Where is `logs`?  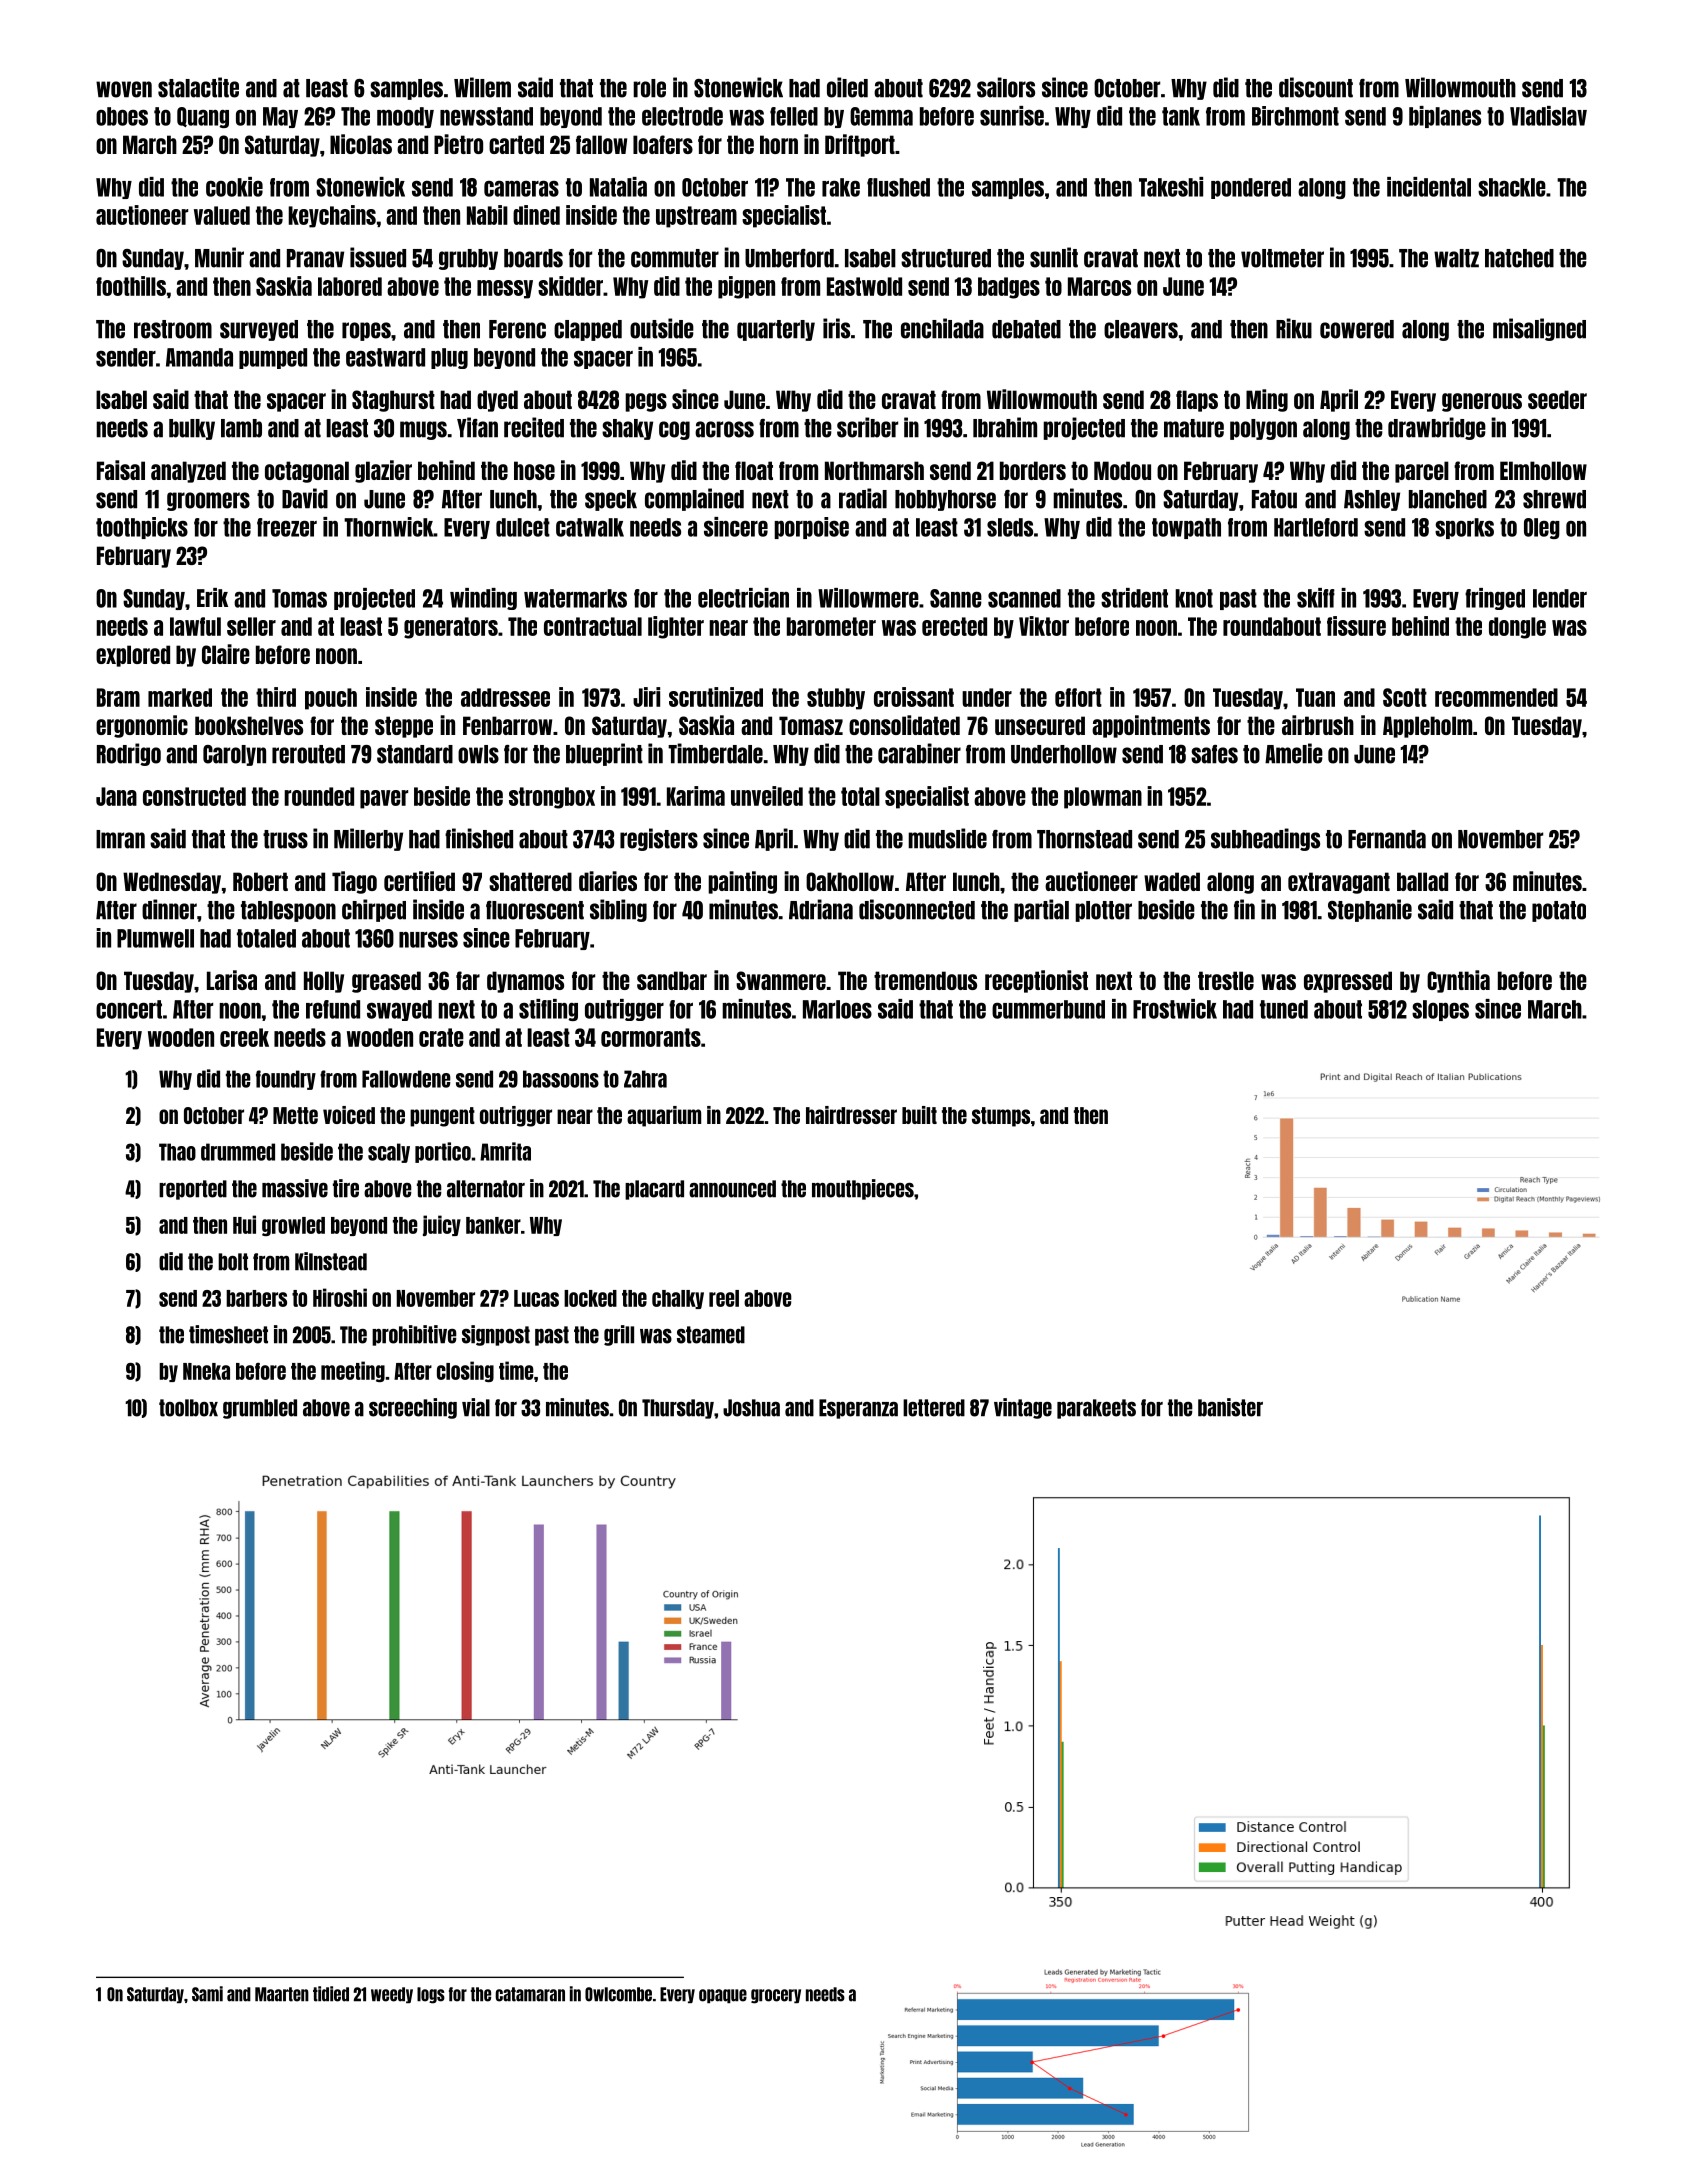
logs is located at coordinates (431, 1995).
